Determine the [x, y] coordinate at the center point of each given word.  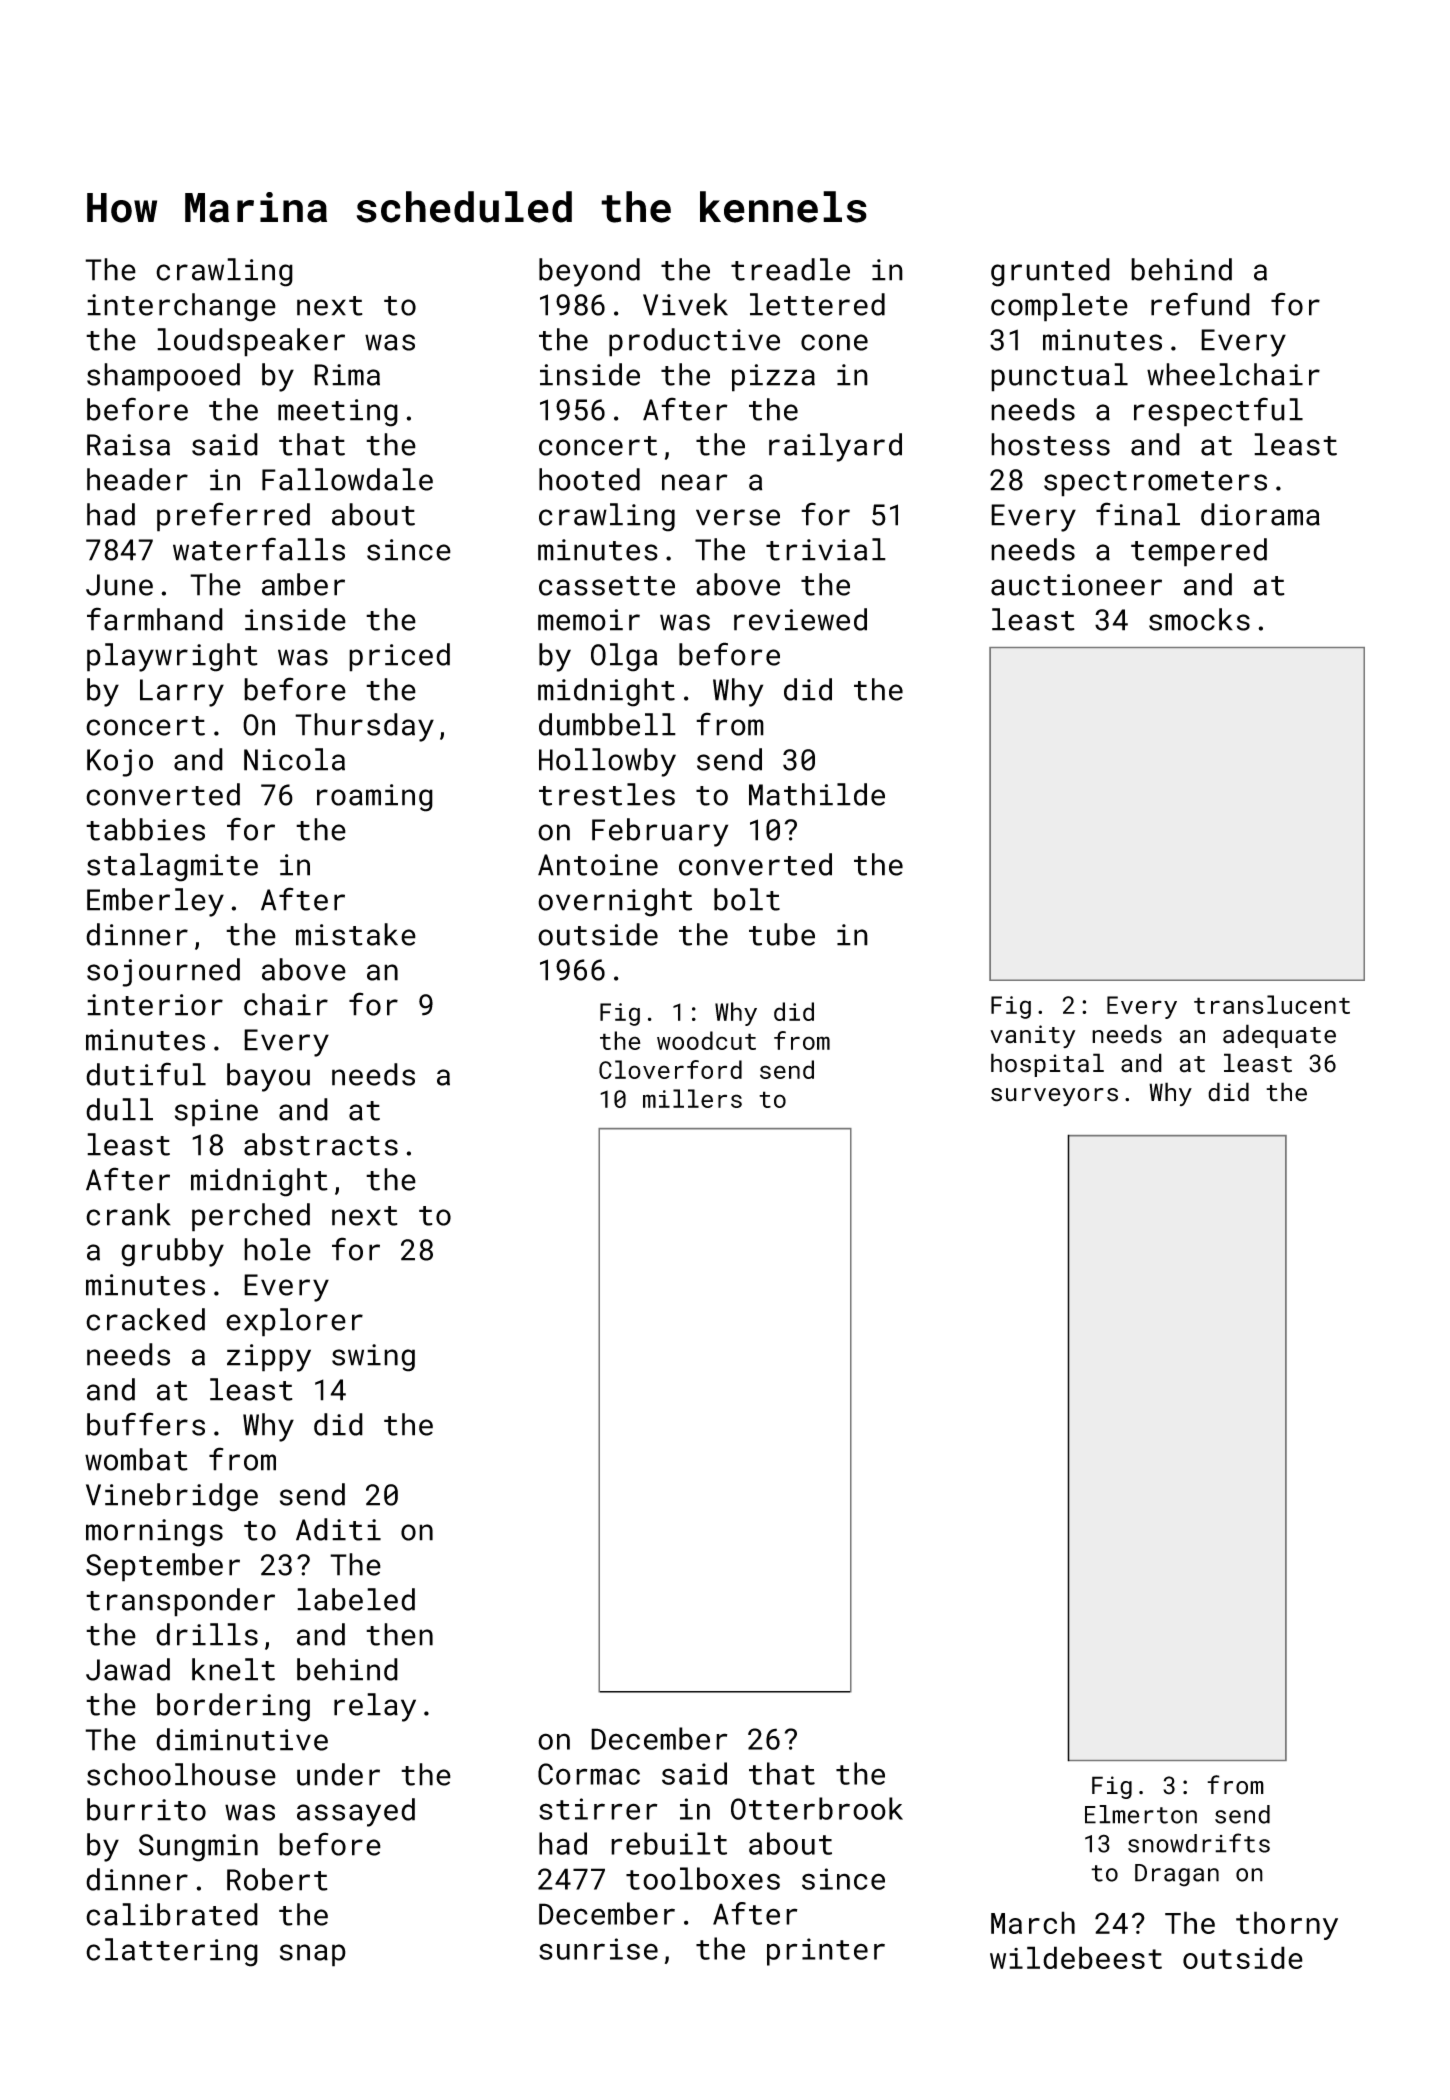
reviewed [800, 619]
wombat [136, 1459]
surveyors [1054, 1097]
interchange [181, 307]
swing [373, 1358]
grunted [1050, 272]
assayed [356, 1812]
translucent [1272, 1004]
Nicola [294, 759]
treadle [790, 269]
